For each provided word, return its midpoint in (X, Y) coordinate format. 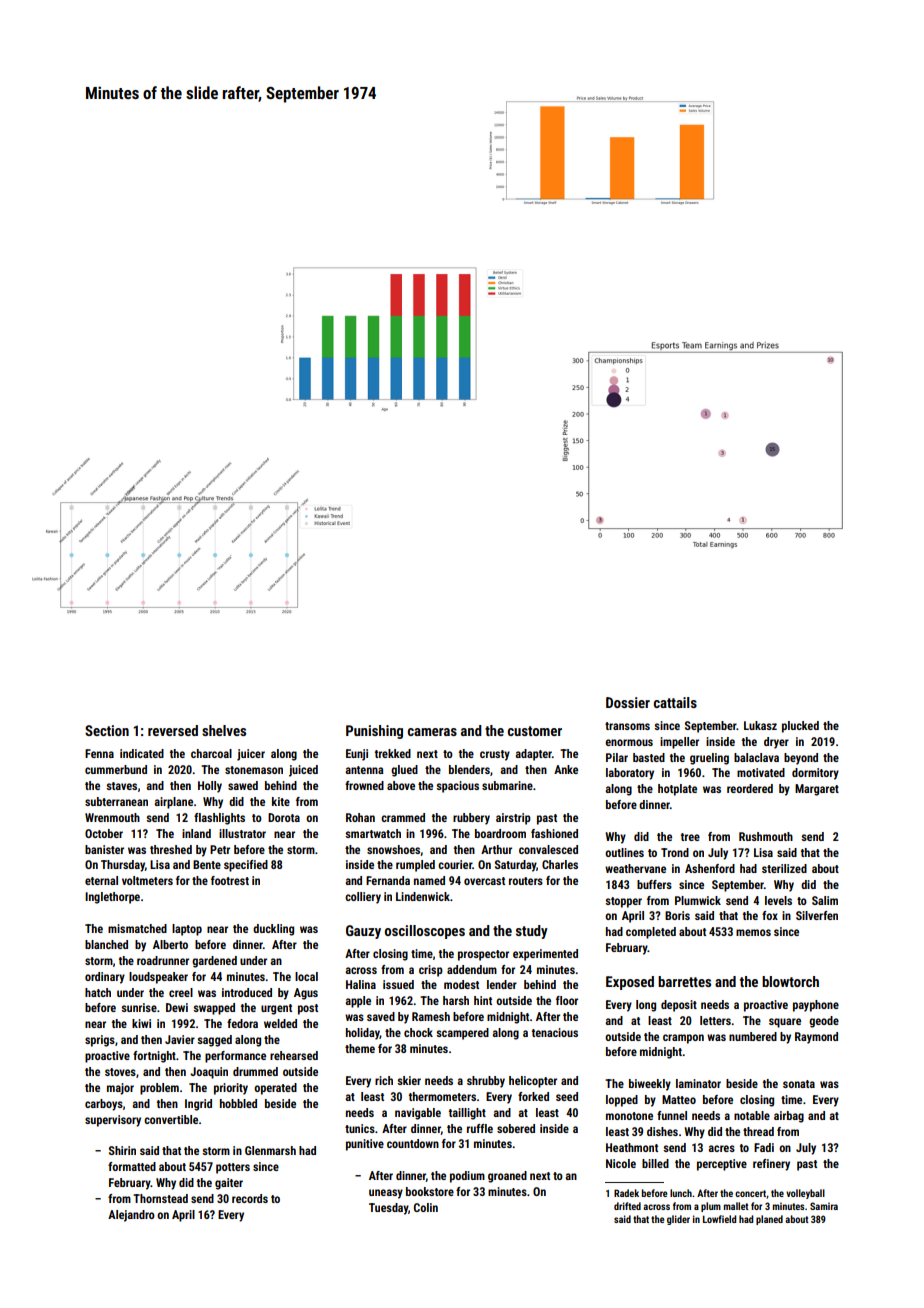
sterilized (784, 868)
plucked (800, 727)
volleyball (805, 1194)
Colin (426, 1207)
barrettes (684, 981)
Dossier (628, 702)
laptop (187, 930)
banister (104, 849)
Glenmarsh (270, 1150)
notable (752, 1115)
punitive (365, 1145)
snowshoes (394, 850)
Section (107, 730)
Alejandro (131, 1216)
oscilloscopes (425, 932)
